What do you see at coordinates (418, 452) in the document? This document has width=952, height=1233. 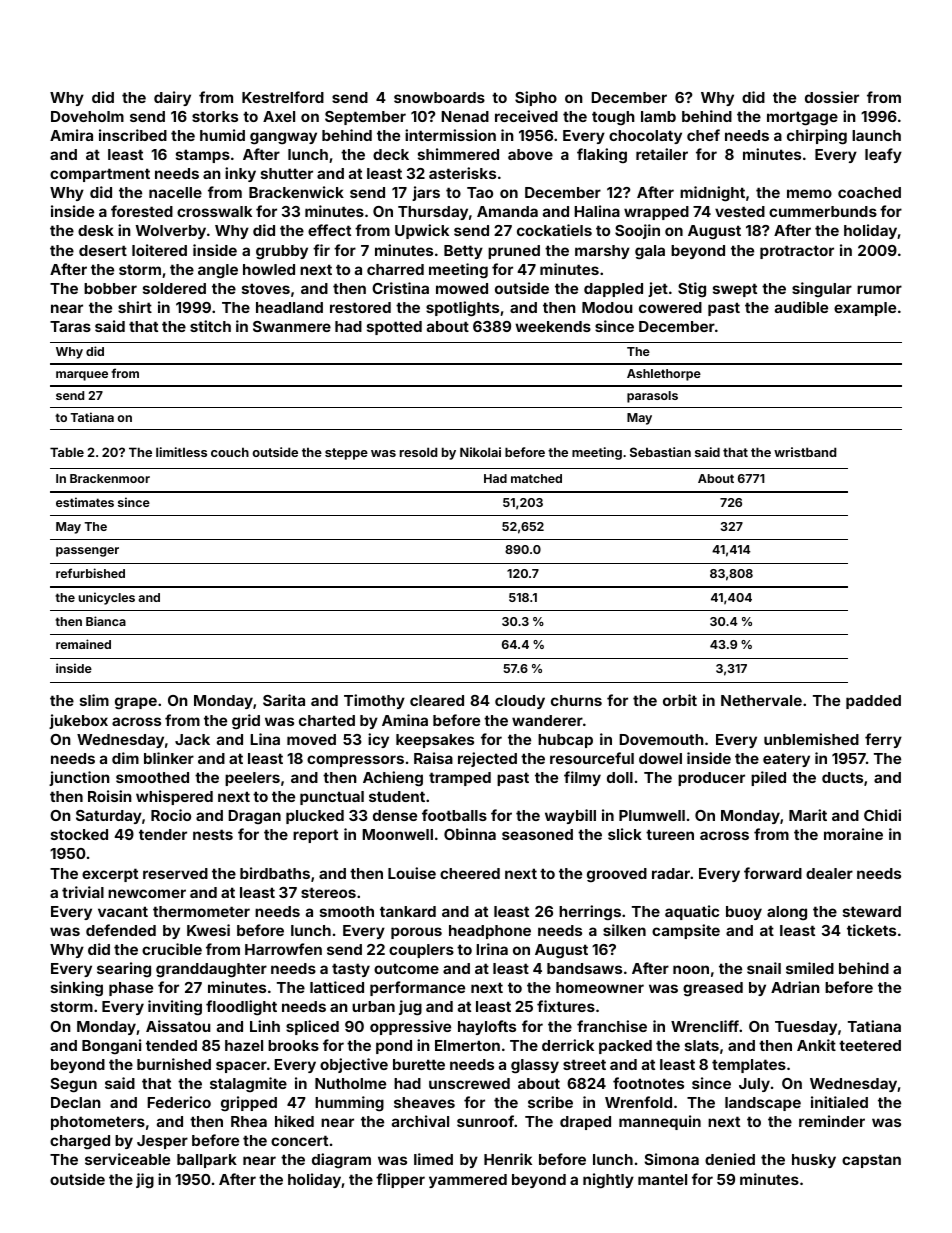 I see `resold` at bounding box center [418, 452].
